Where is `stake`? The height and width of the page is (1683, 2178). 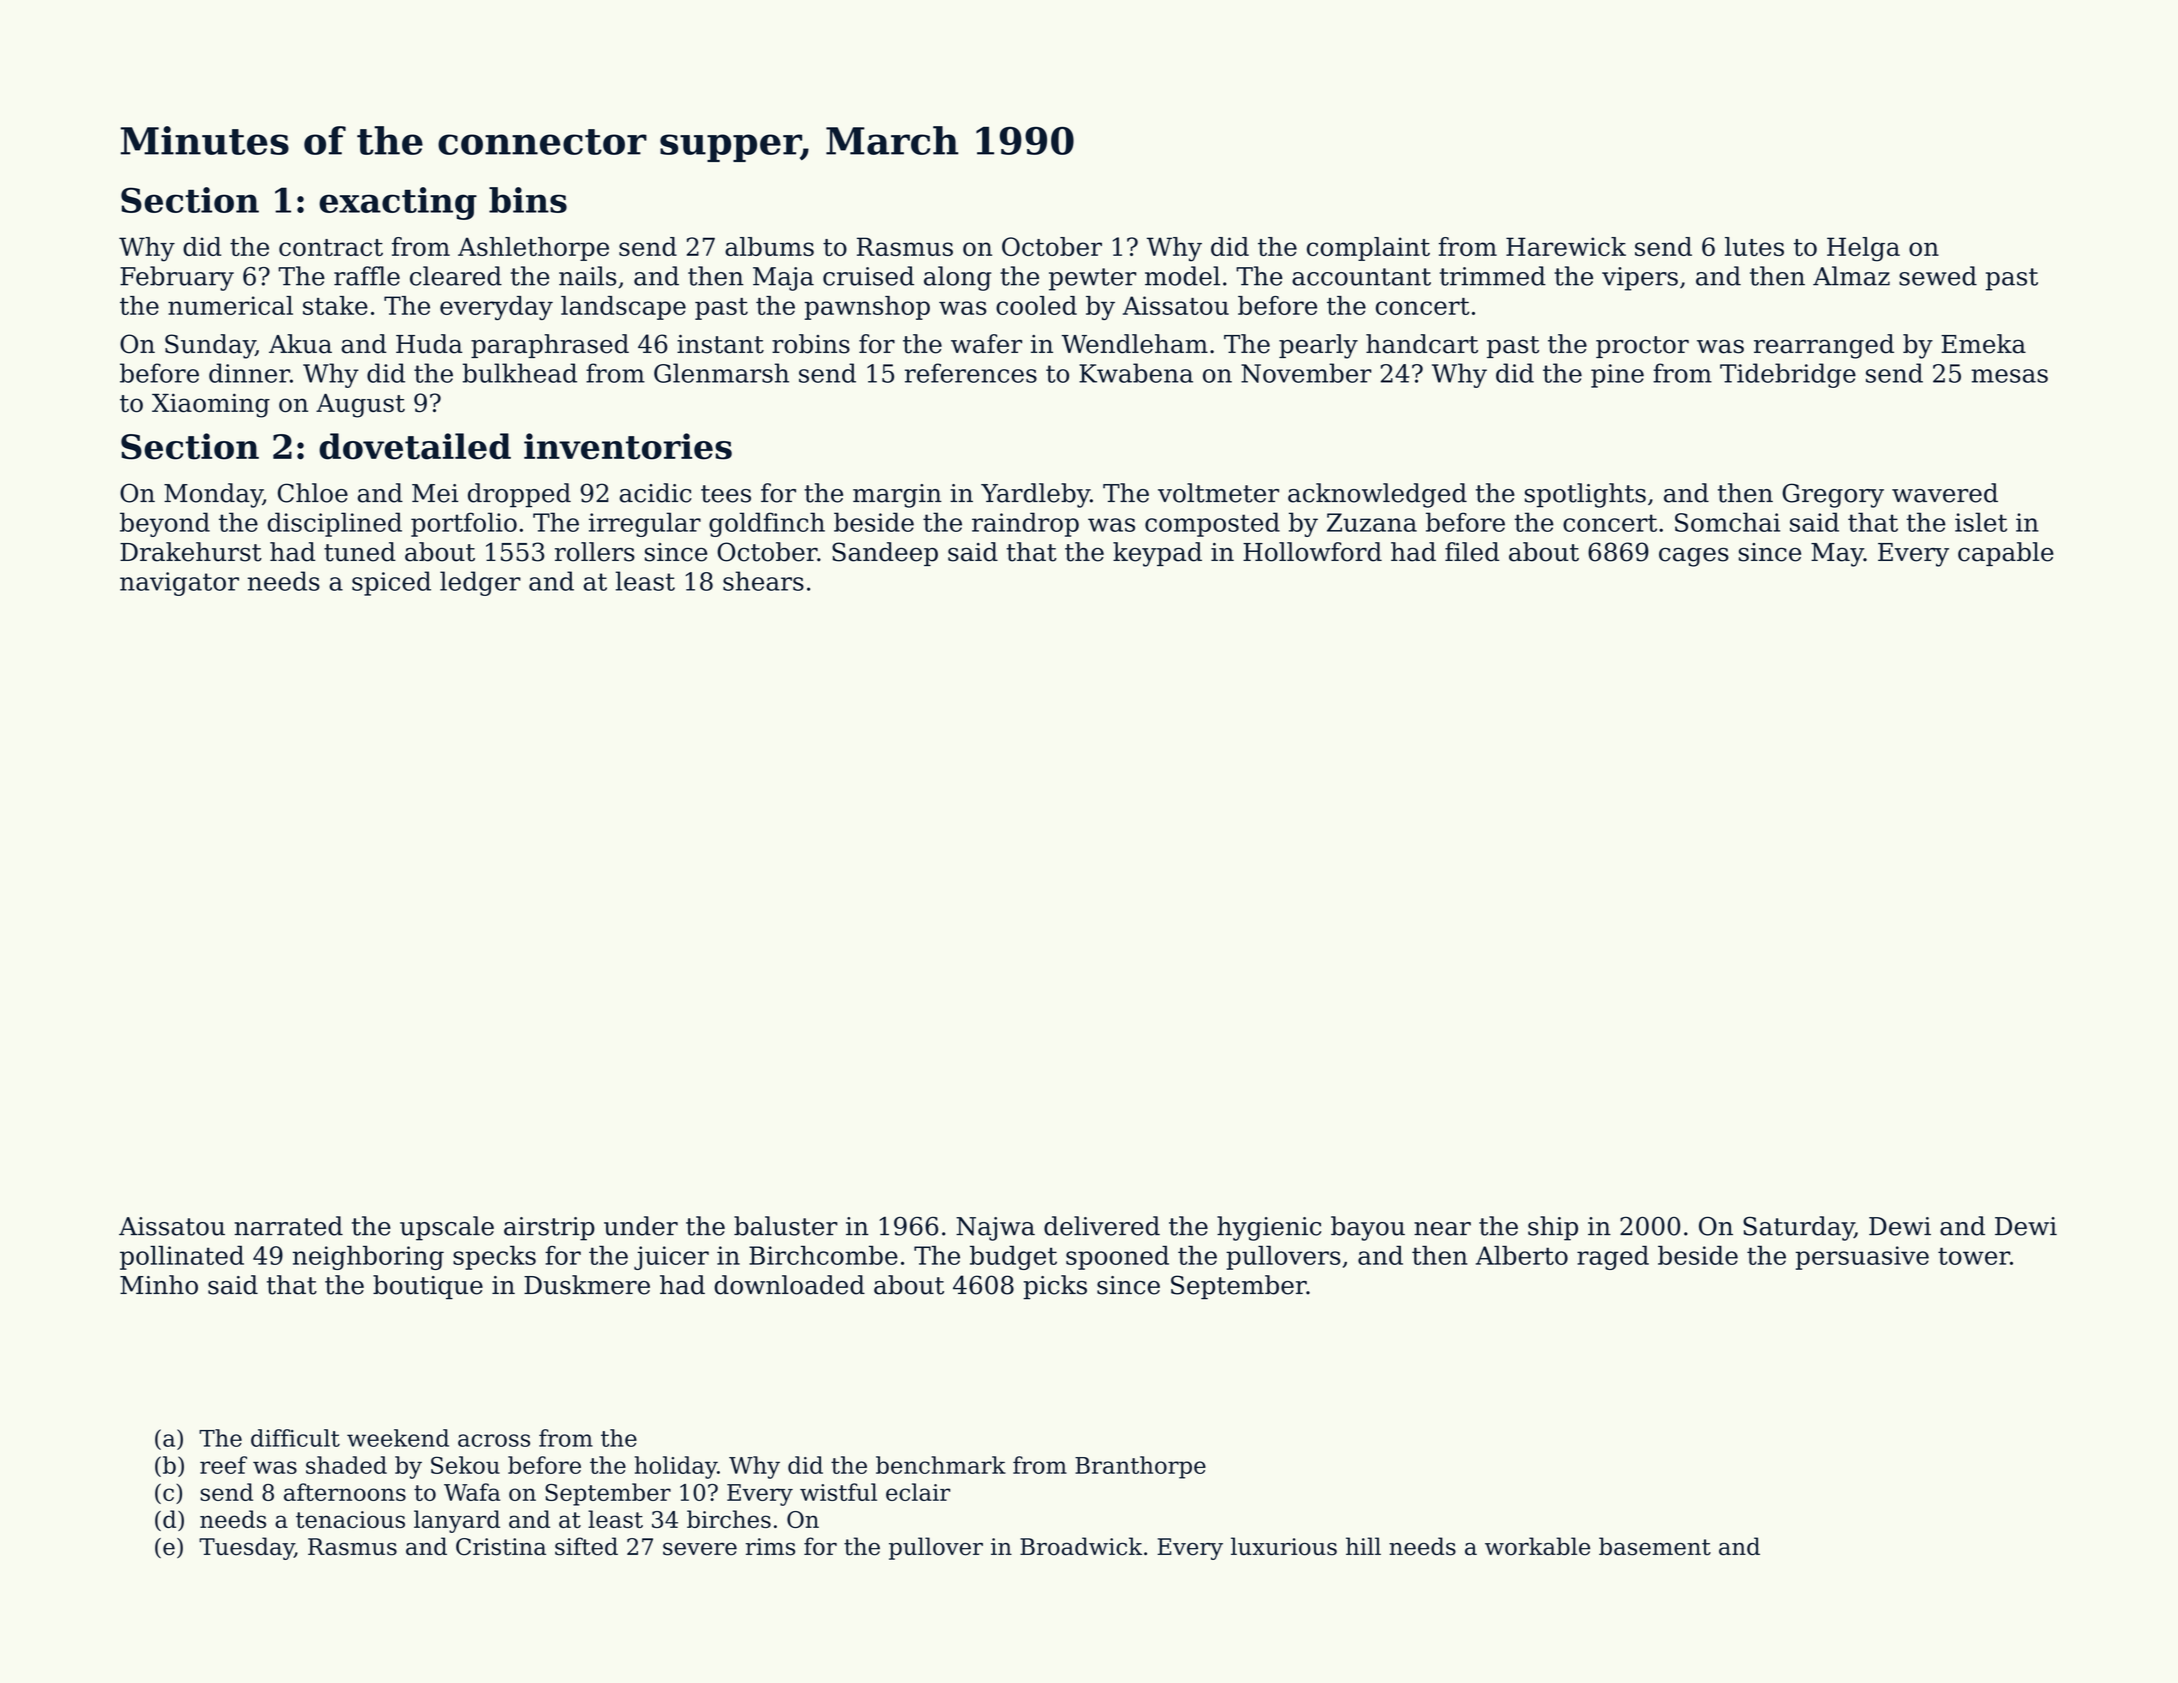 stake is located at coordinates (335, 305).
